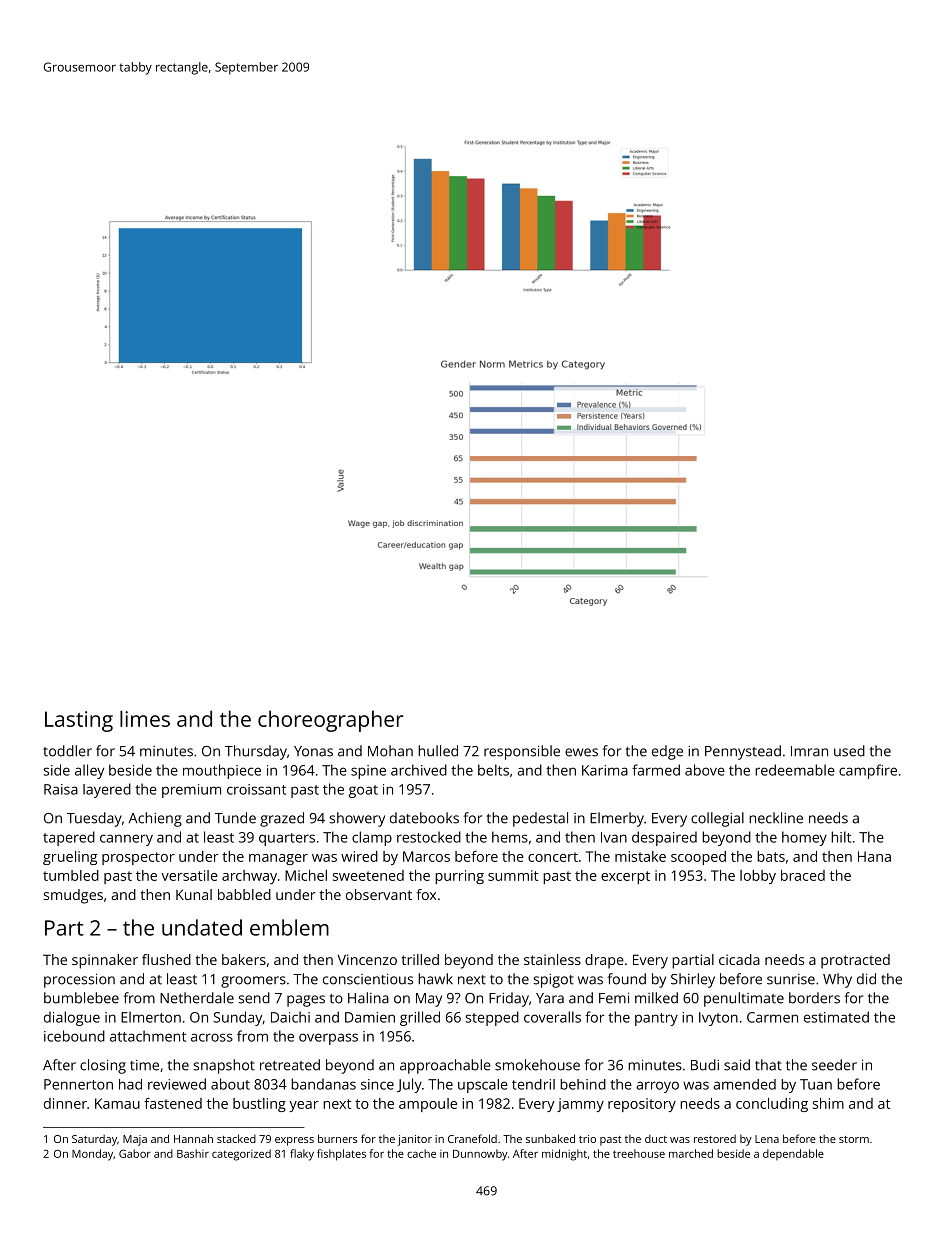 This screenshot has height=1233, width=952. What do you see at coordinates (103, 1066) in the screenshot?
I see `closing` at bounding box center [103, 1066].
